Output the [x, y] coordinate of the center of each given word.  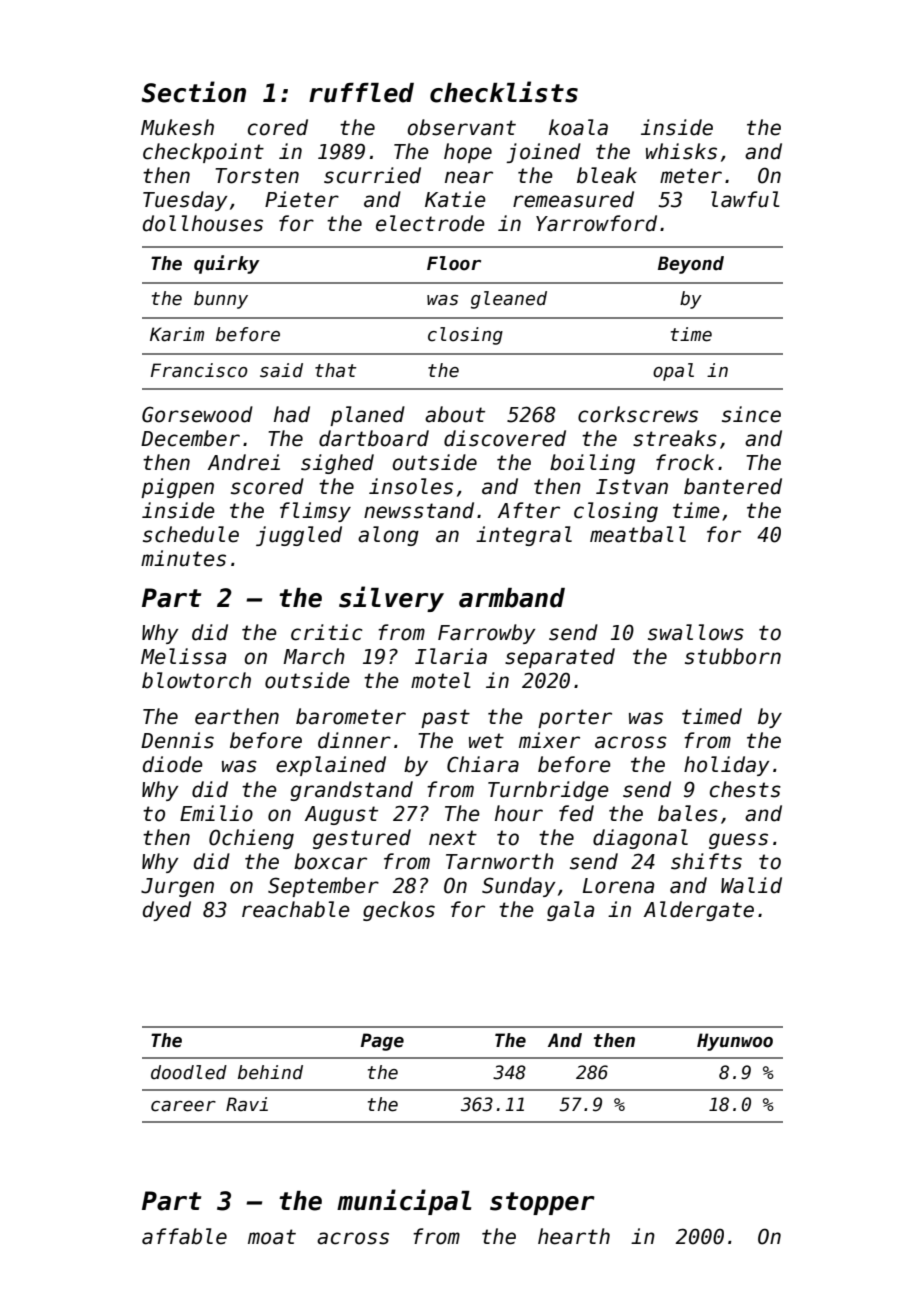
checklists [504, 92]
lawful [745, 199]
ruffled [361, 93]
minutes [183, 558]
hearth [574, 1236]
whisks [681, 151]
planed [367, 416]
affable [184, 1236]
